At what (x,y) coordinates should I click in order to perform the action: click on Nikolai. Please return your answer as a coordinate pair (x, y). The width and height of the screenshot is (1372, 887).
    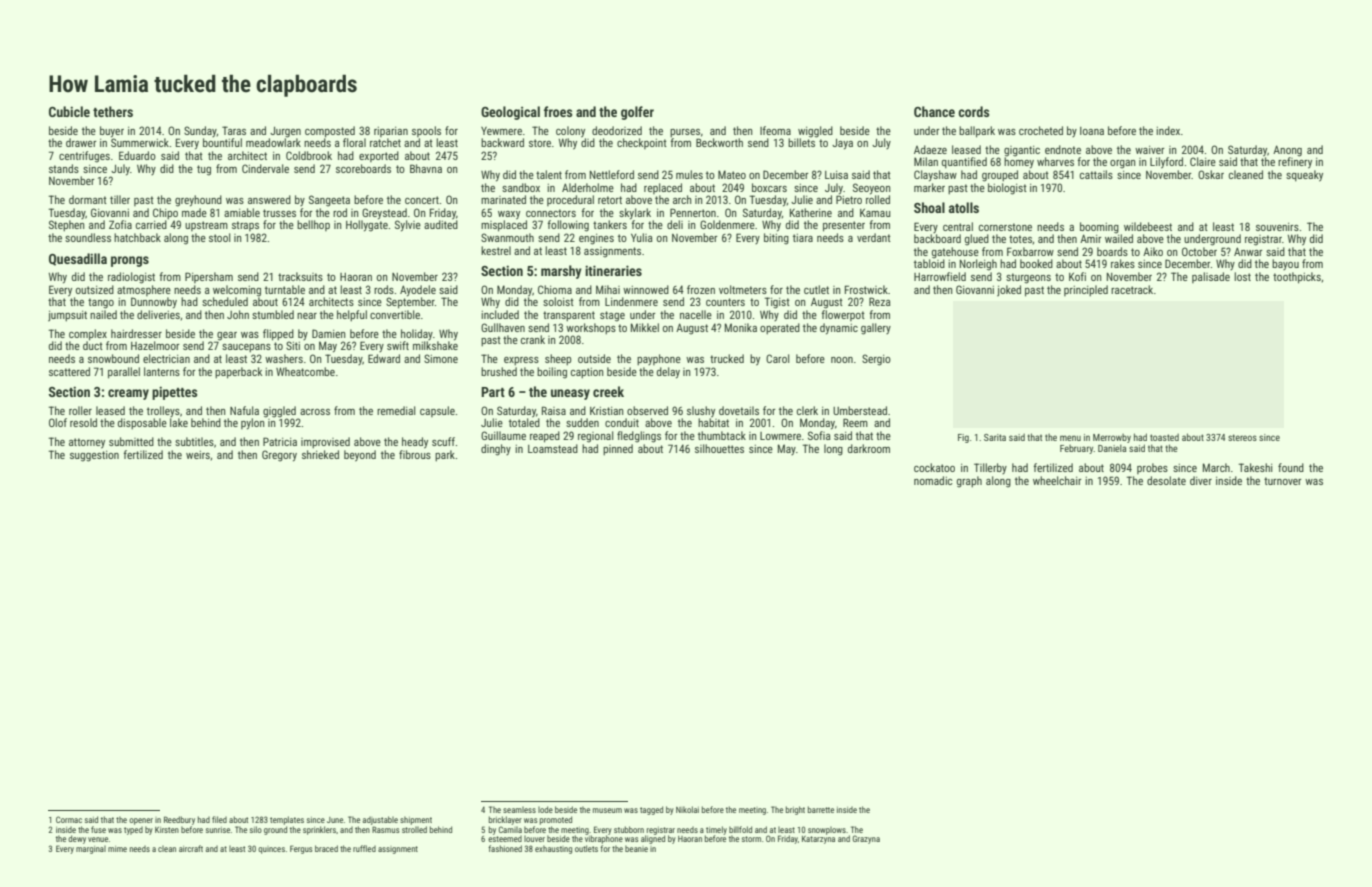
    Looking at the image, I should click on (687, 809).
